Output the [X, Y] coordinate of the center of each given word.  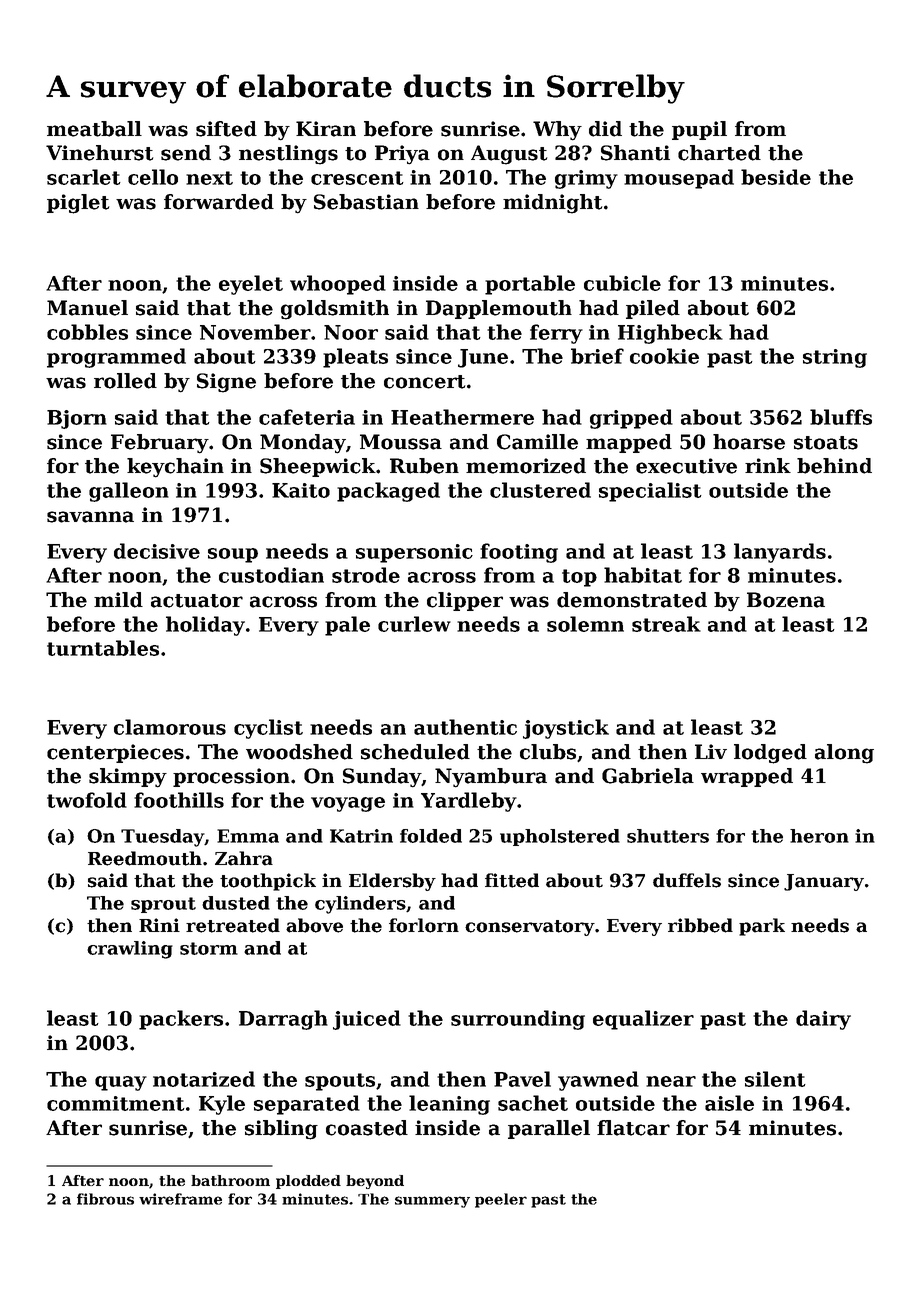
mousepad [679, 179]
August [509, 155]
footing [519, 553]
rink [768, 465]
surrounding [518, 1020]
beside [776, 177]
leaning [449, 1105]
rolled [125, 381]
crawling [130, 950]
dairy [823, 1020]
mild [118, 600]
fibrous [105, 1199]
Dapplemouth [499, 309]
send [186, 153]
